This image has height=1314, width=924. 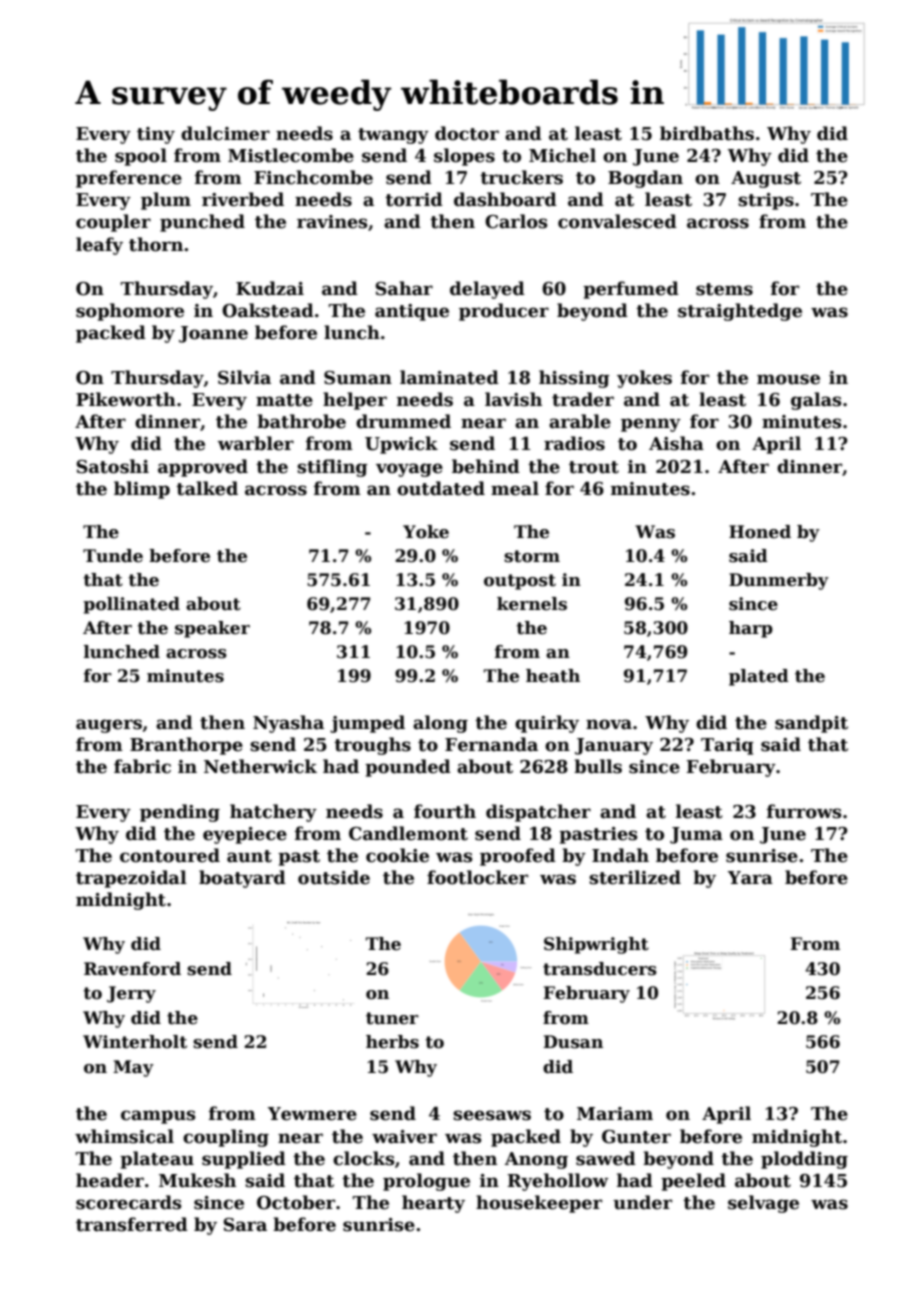 I want to click on producer, so click(x=504, y=312).
